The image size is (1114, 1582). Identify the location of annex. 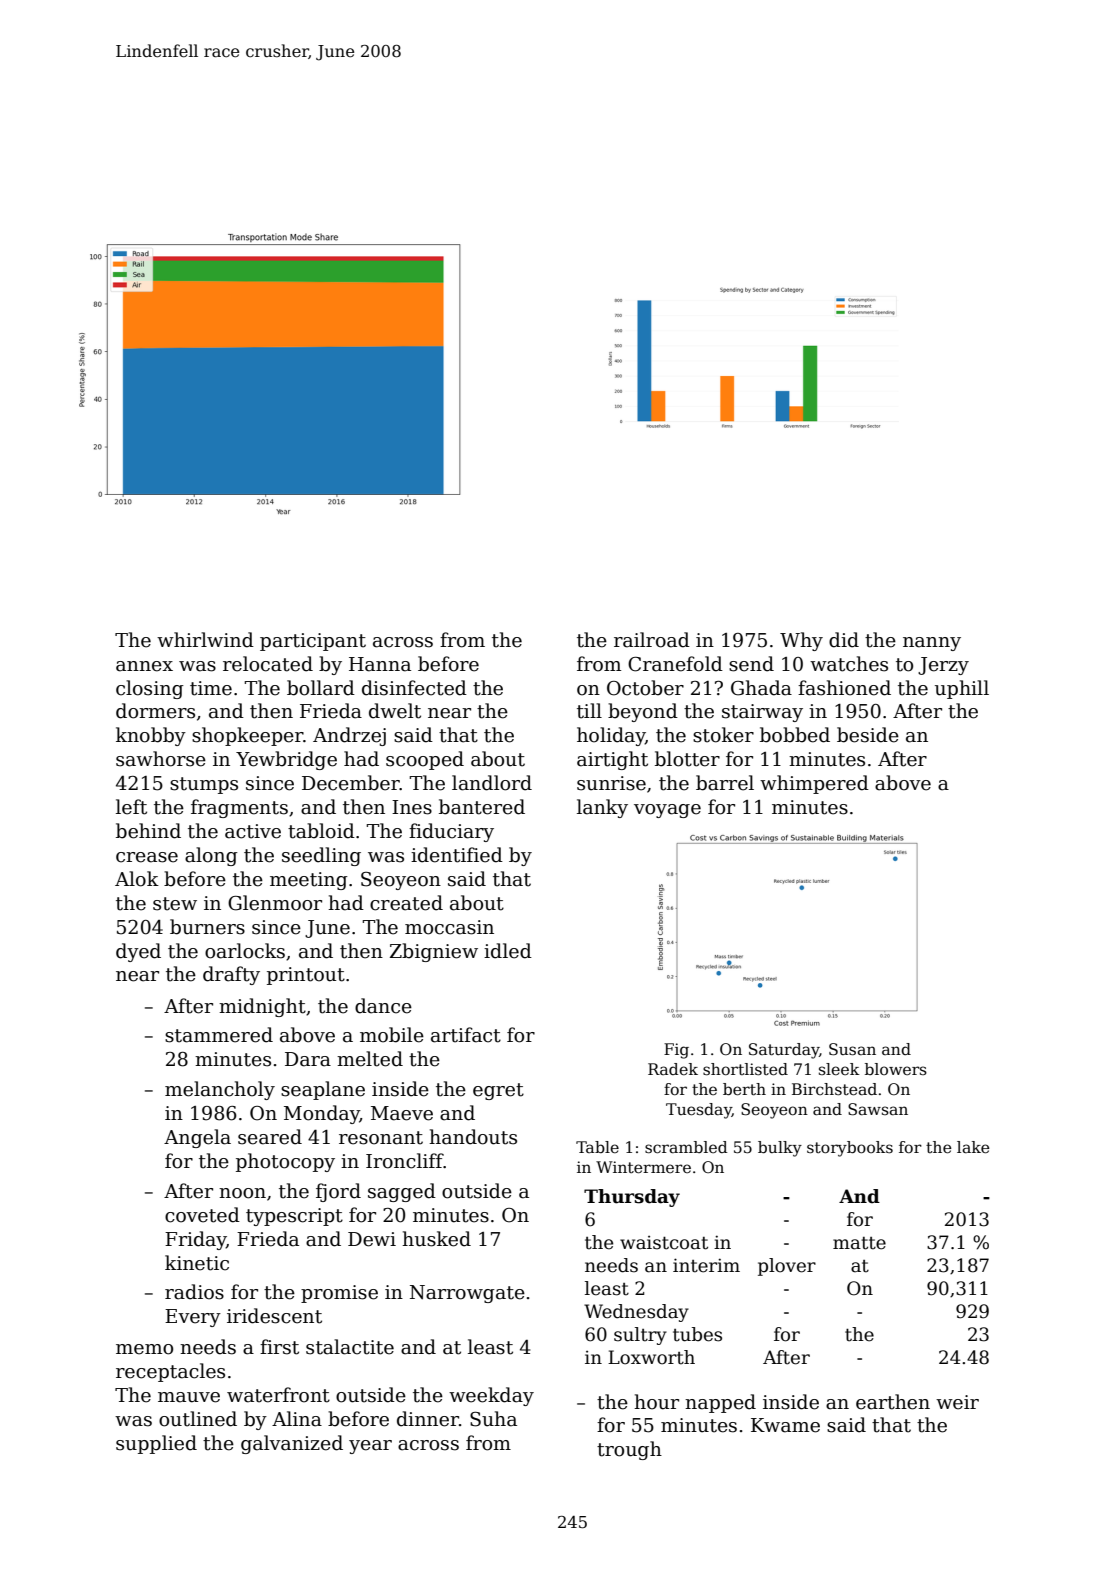
(144, 666).
